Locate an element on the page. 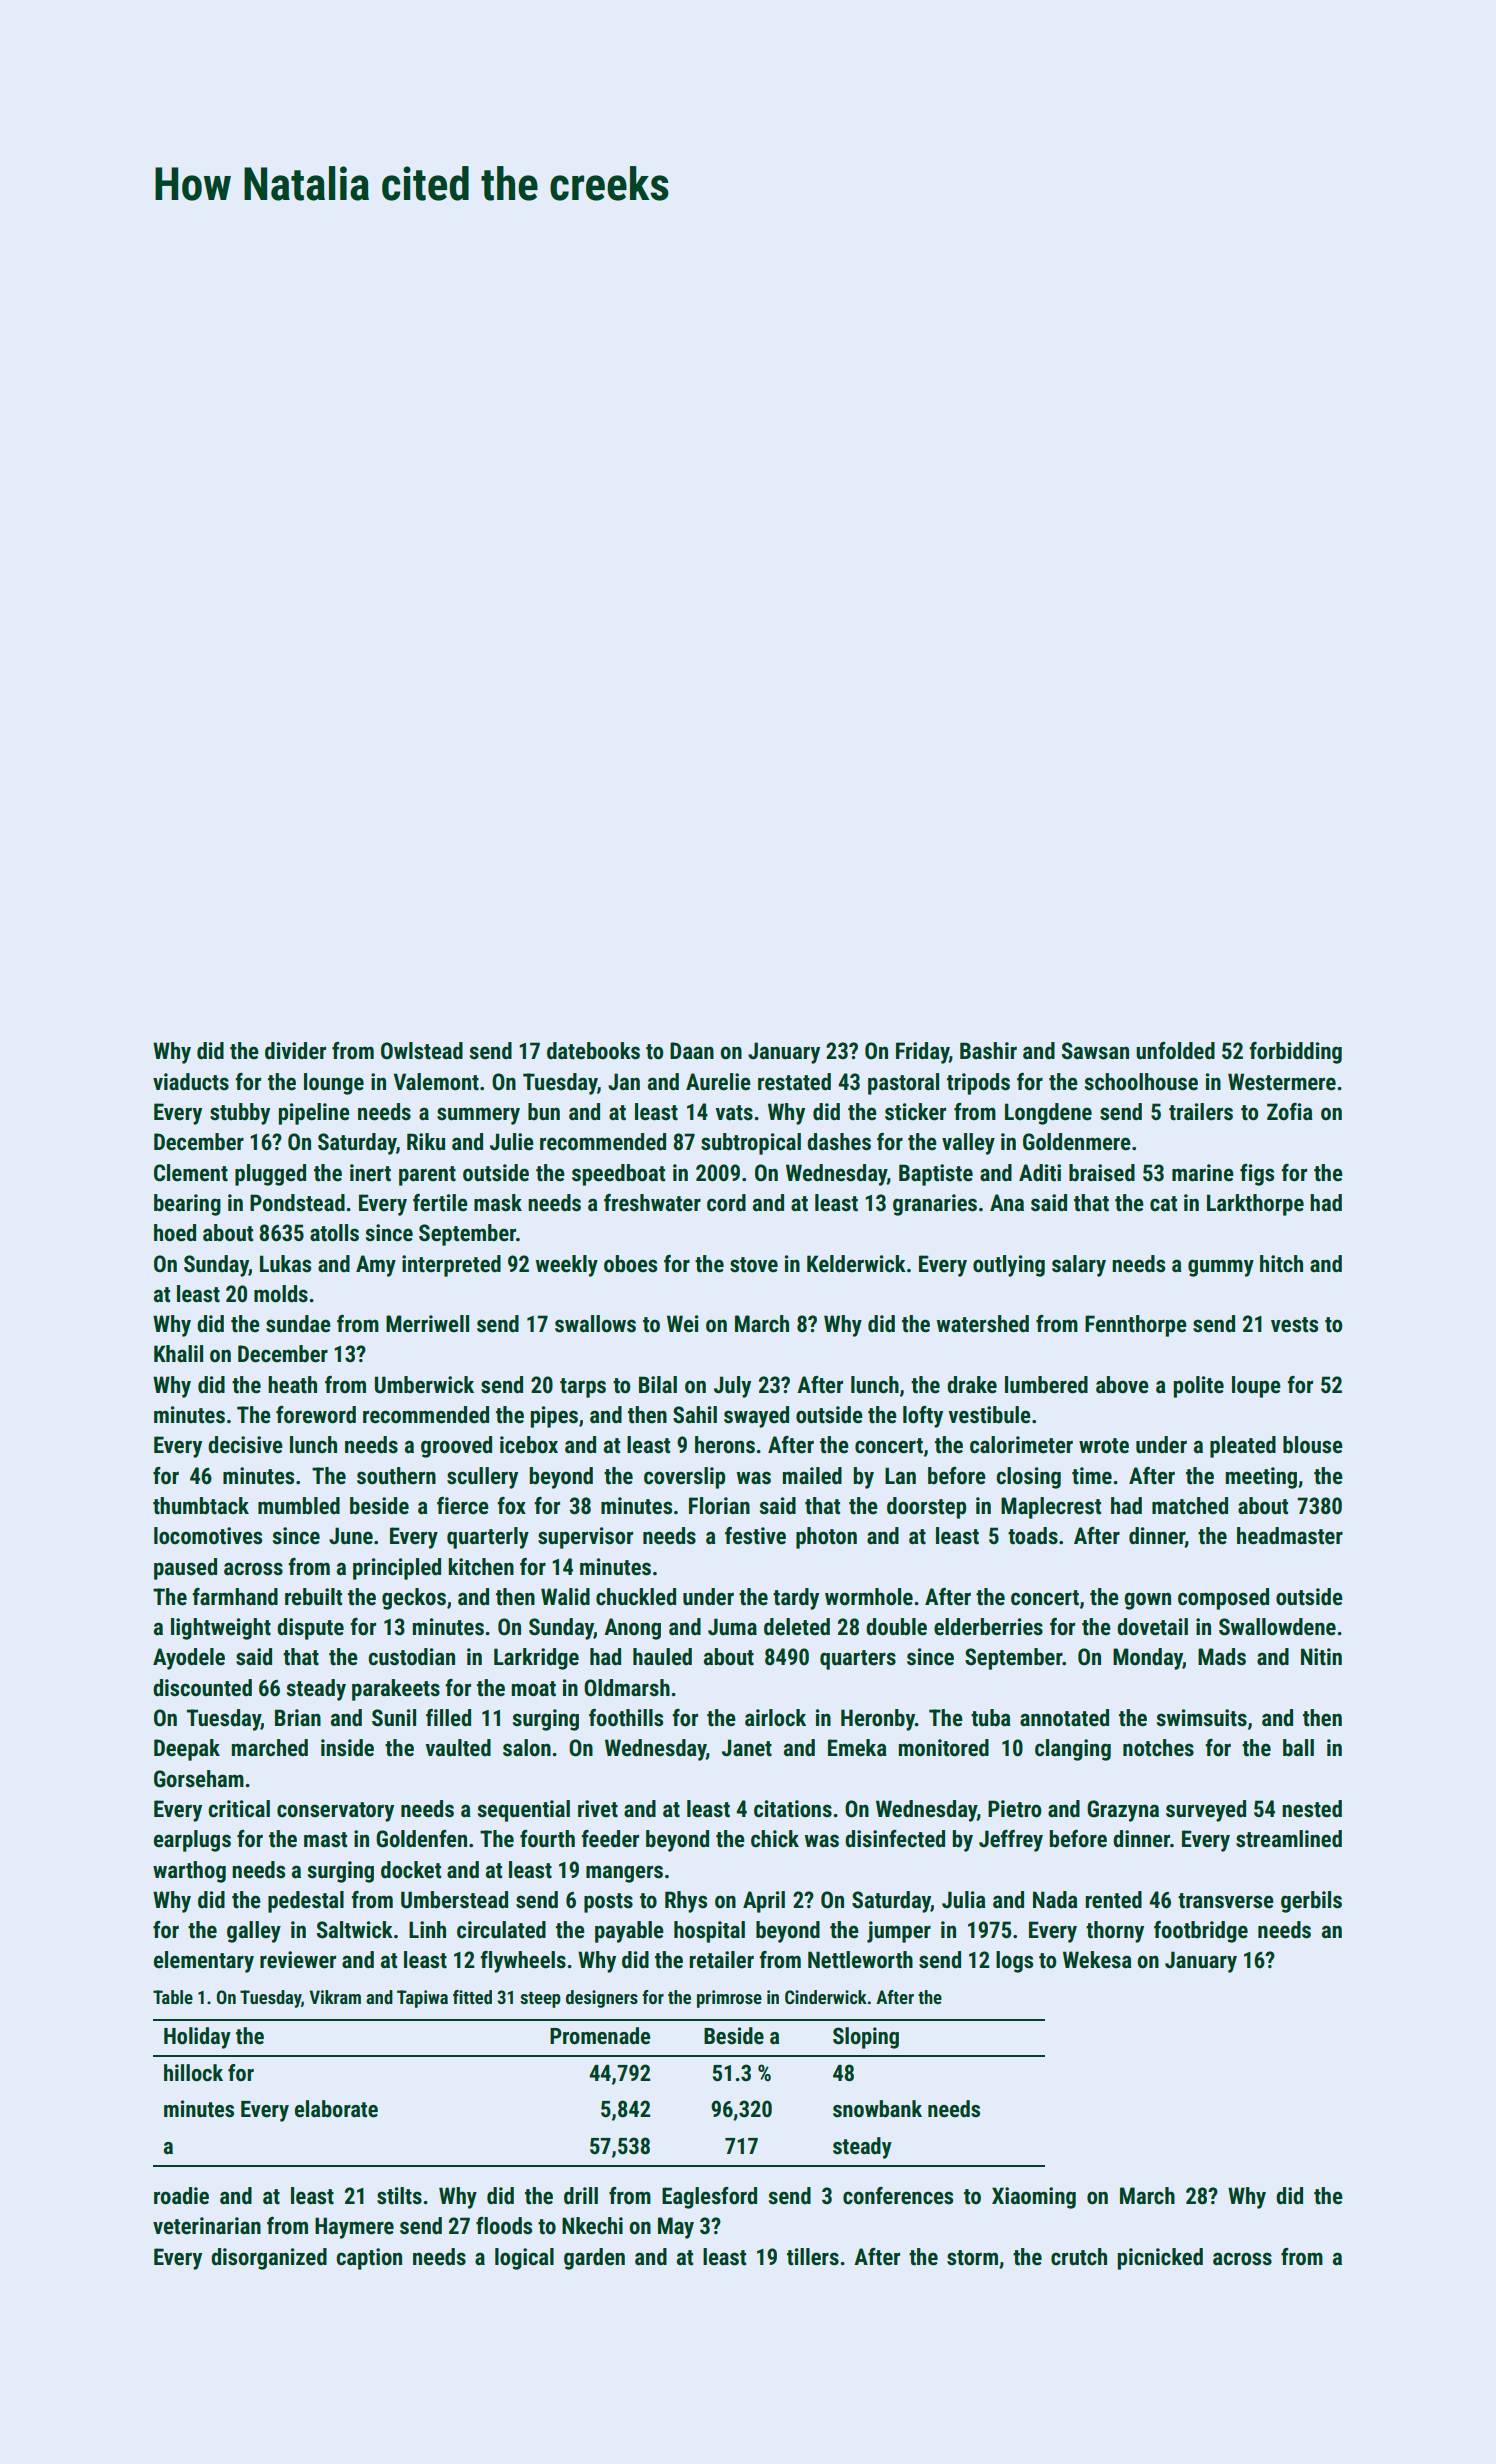  Bashir is located at coordinates (988, 1051).
